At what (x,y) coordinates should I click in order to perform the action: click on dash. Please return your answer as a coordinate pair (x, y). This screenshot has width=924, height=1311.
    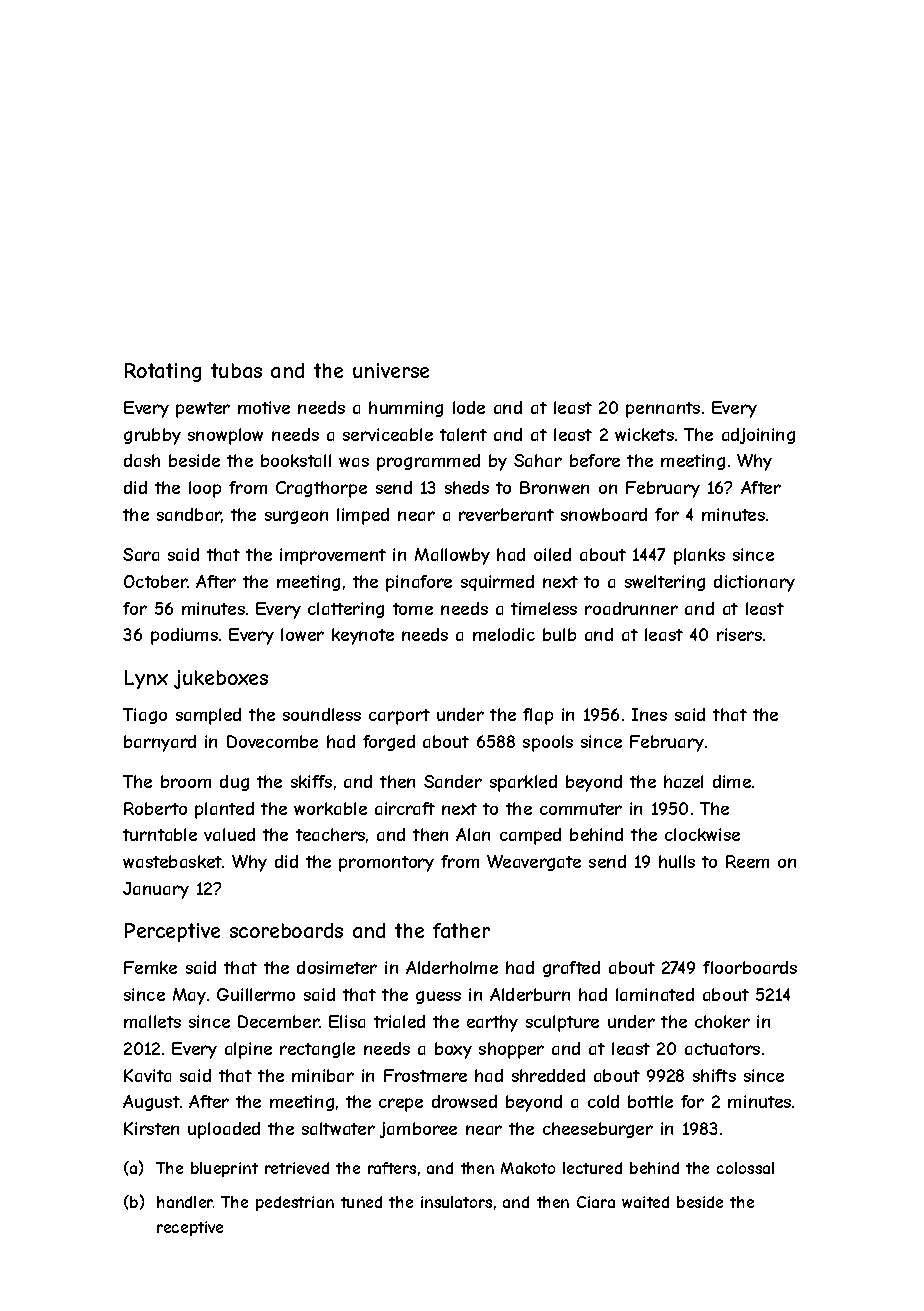
    Looking at the image, I should click on (142, 460).
